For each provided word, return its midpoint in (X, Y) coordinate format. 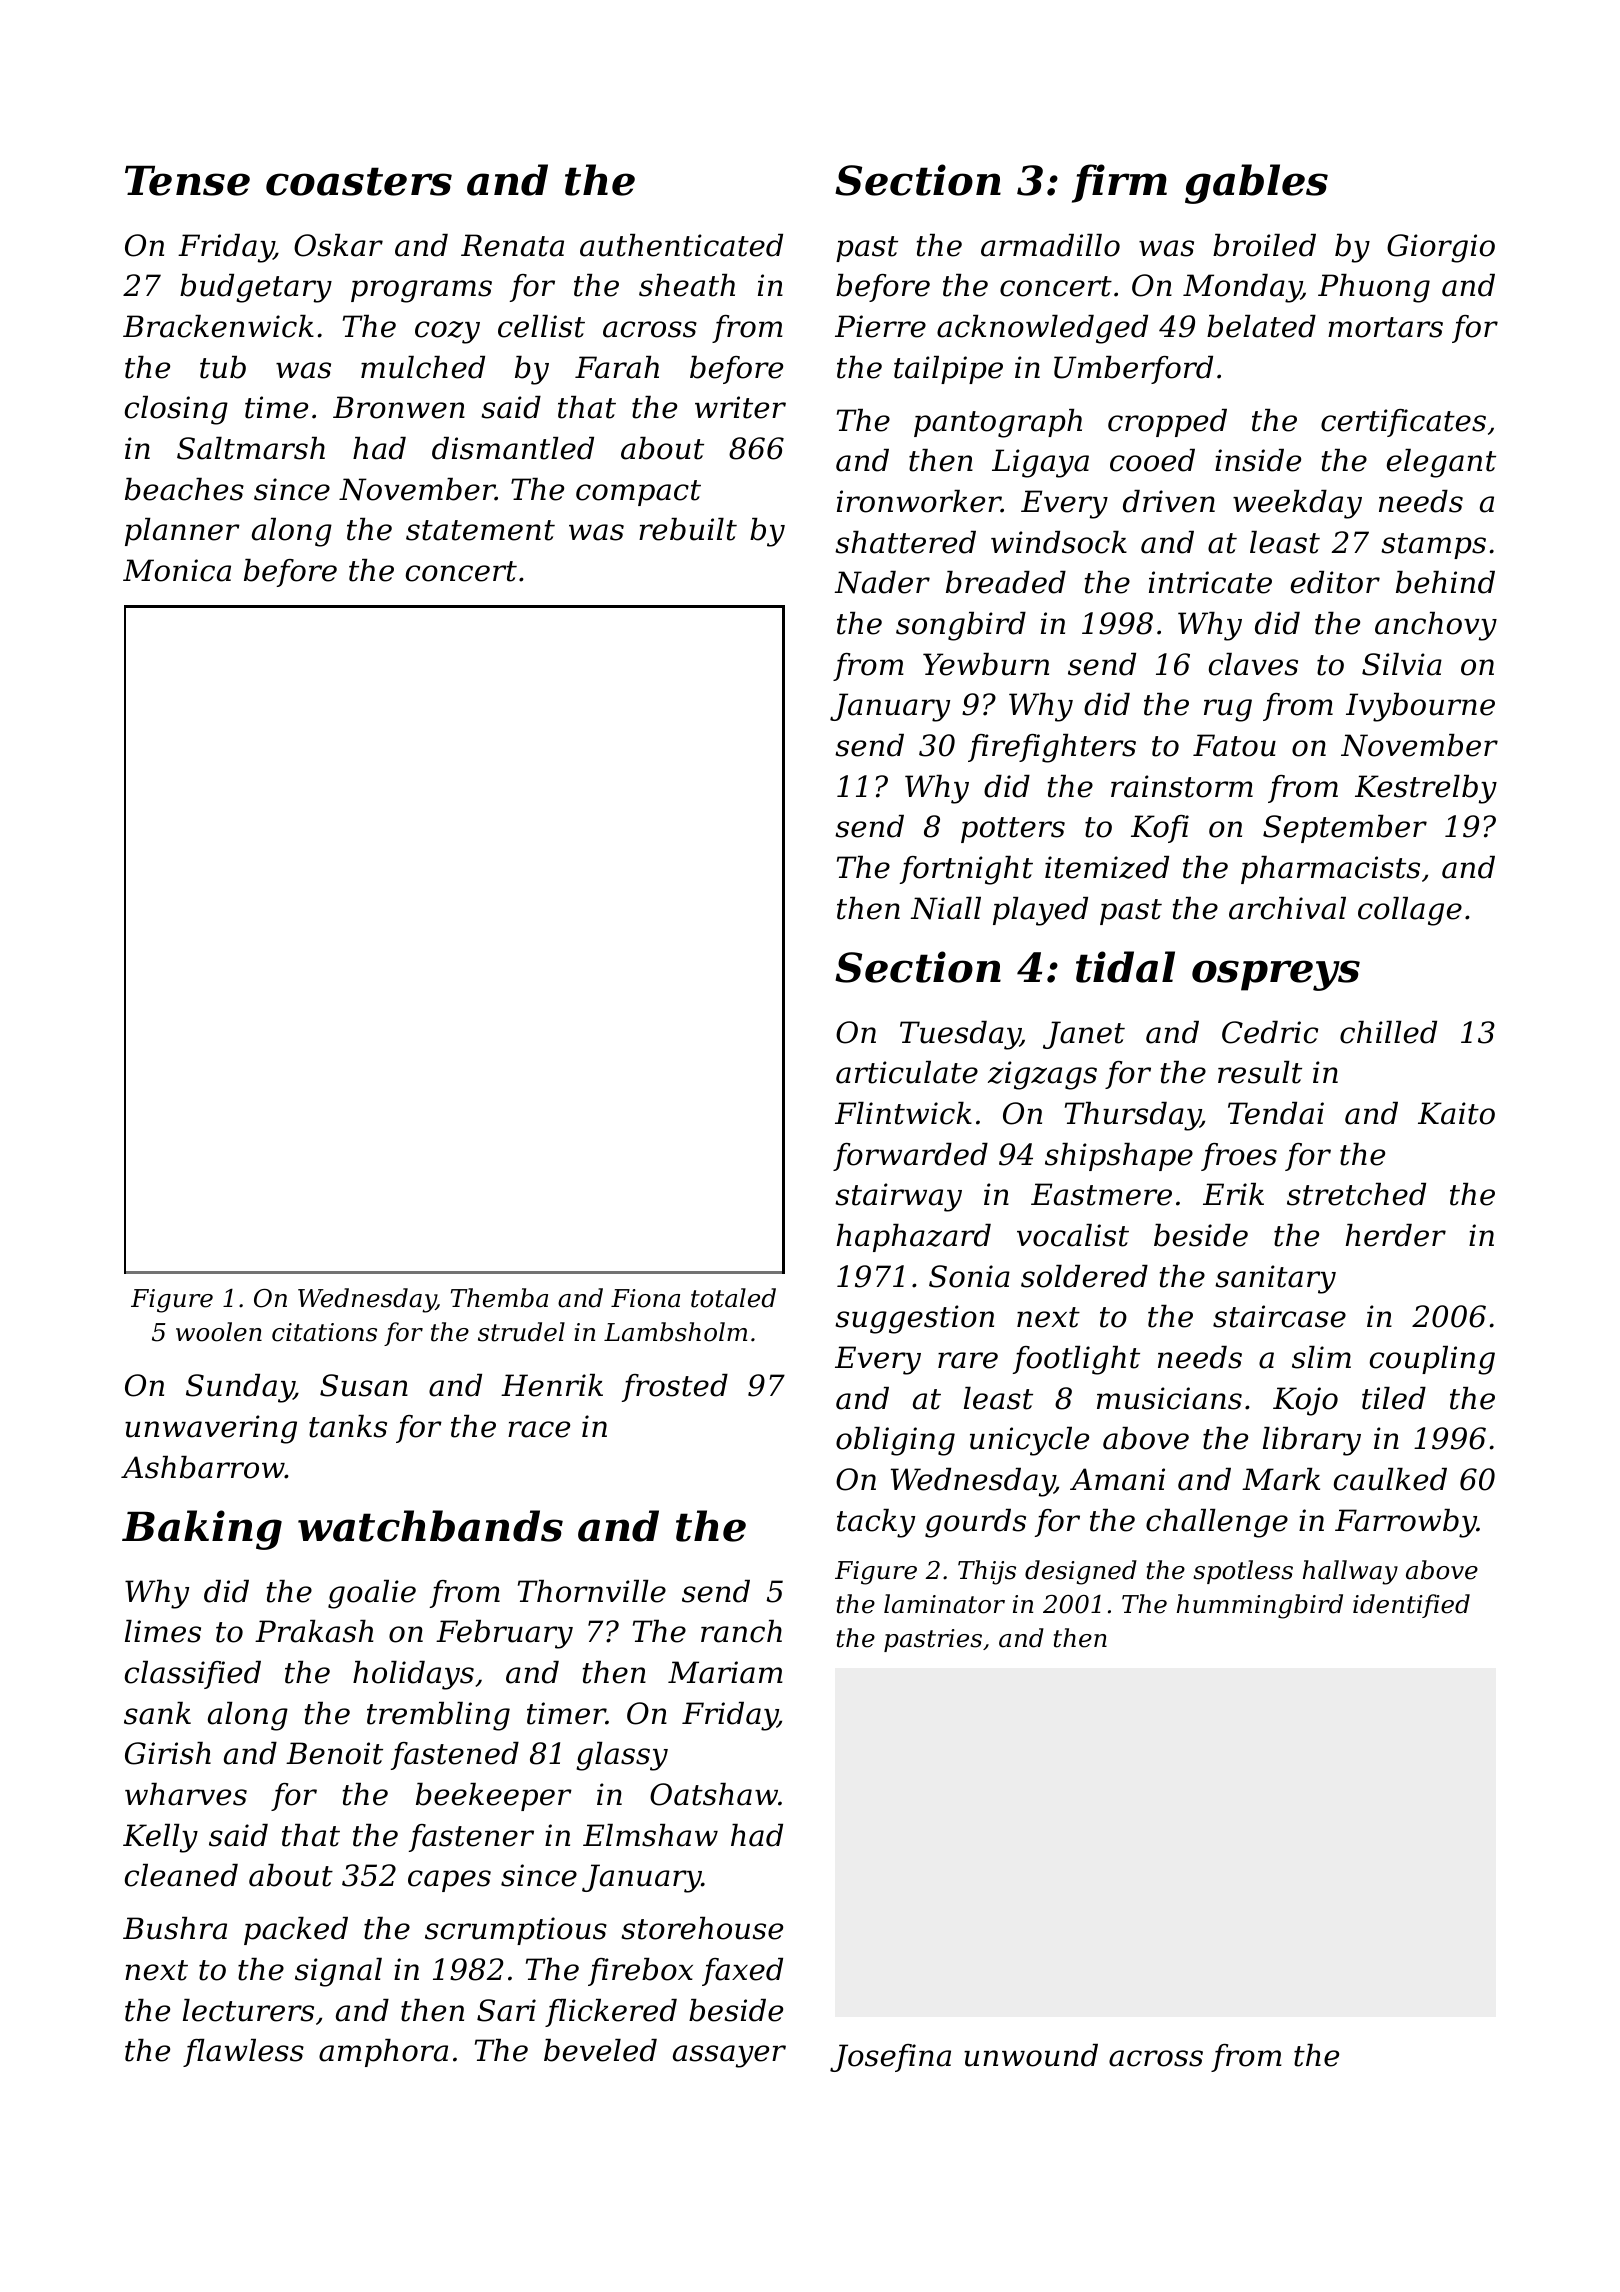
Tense (187, 181)
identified (1411, 1606)
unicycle (1029, 1441)
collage (1410, 911)
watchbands (430, 1526)
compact (638, 493)
